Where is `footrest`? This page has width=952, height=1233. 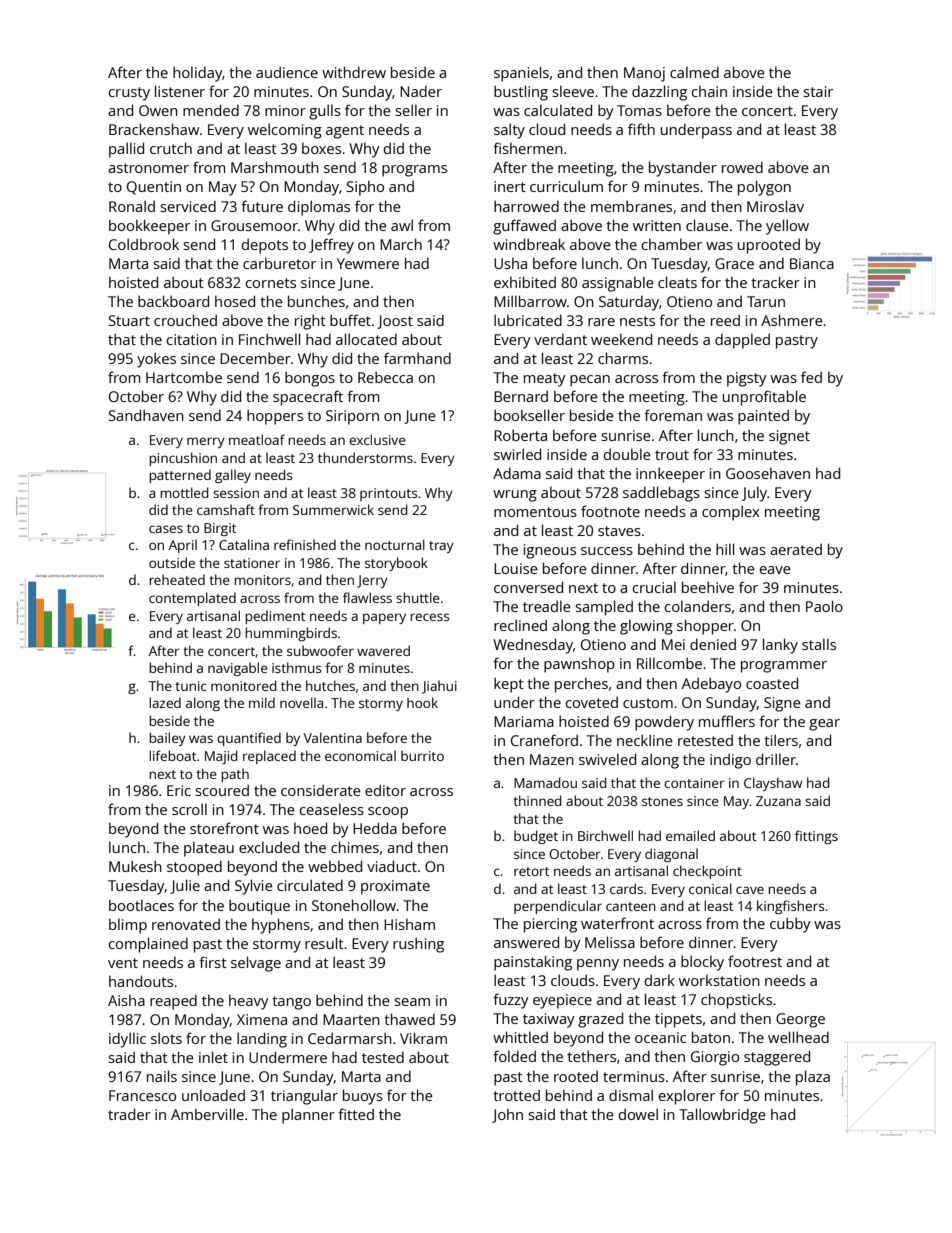 footrest is located at coordinates (755, 961).
